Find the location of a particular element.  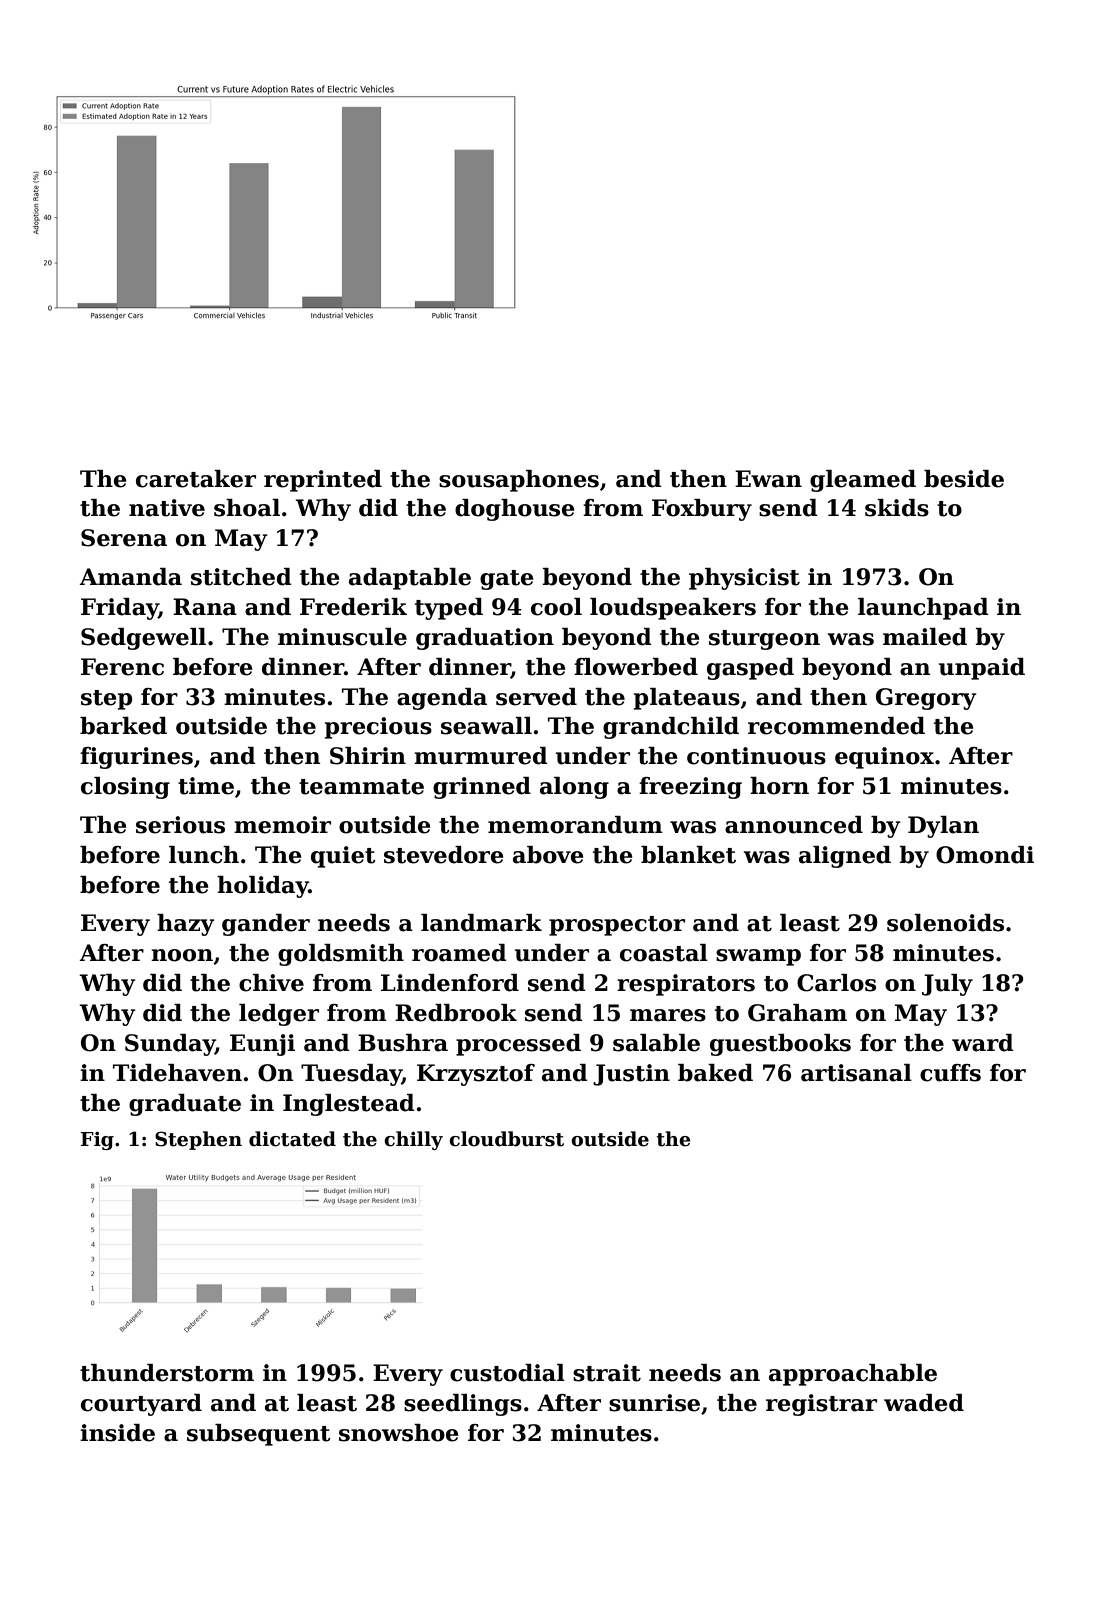

dictated is located at coordinates (292, 1139).
